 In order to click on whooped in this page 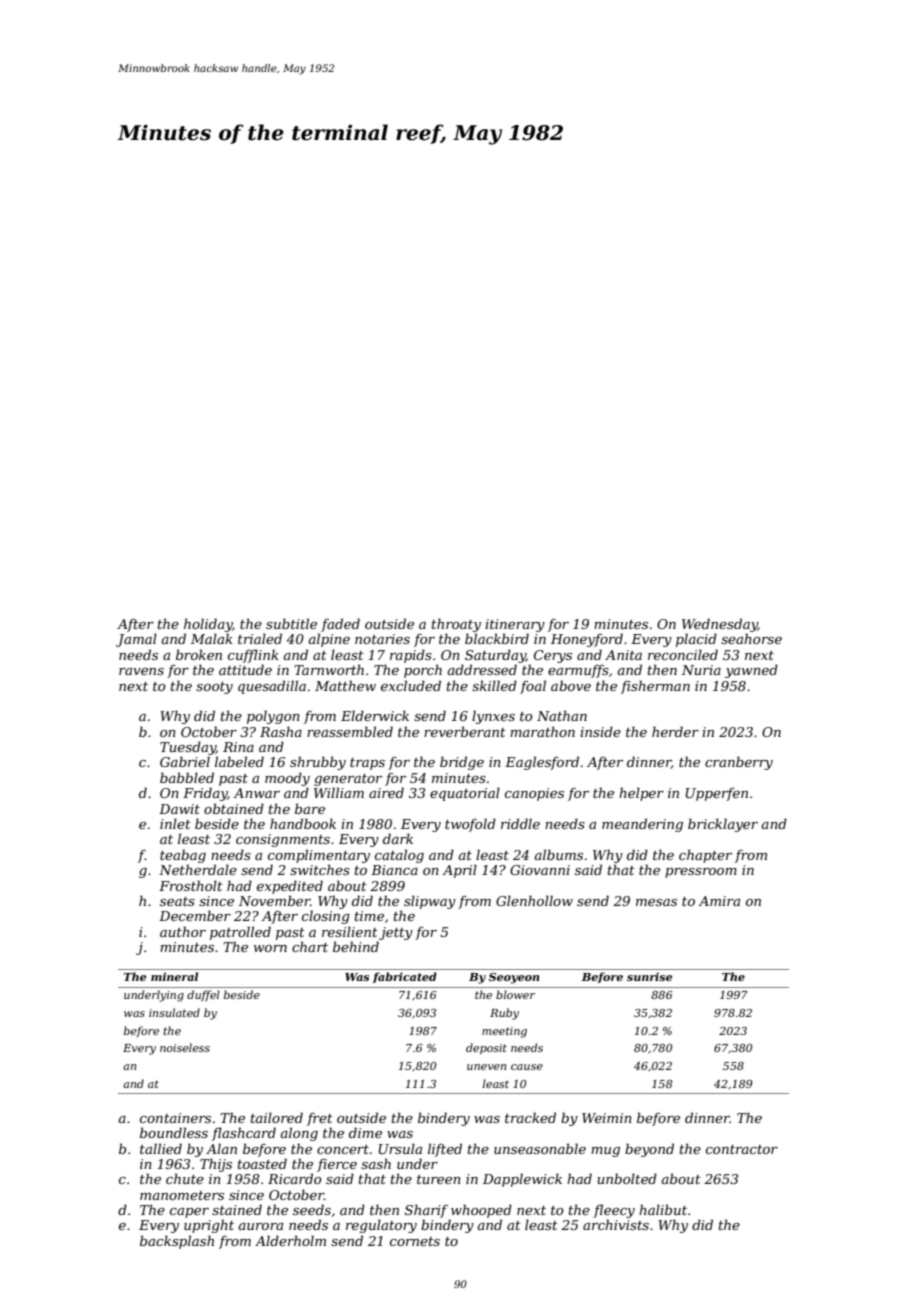, I will do `click(481, 1211)`.
